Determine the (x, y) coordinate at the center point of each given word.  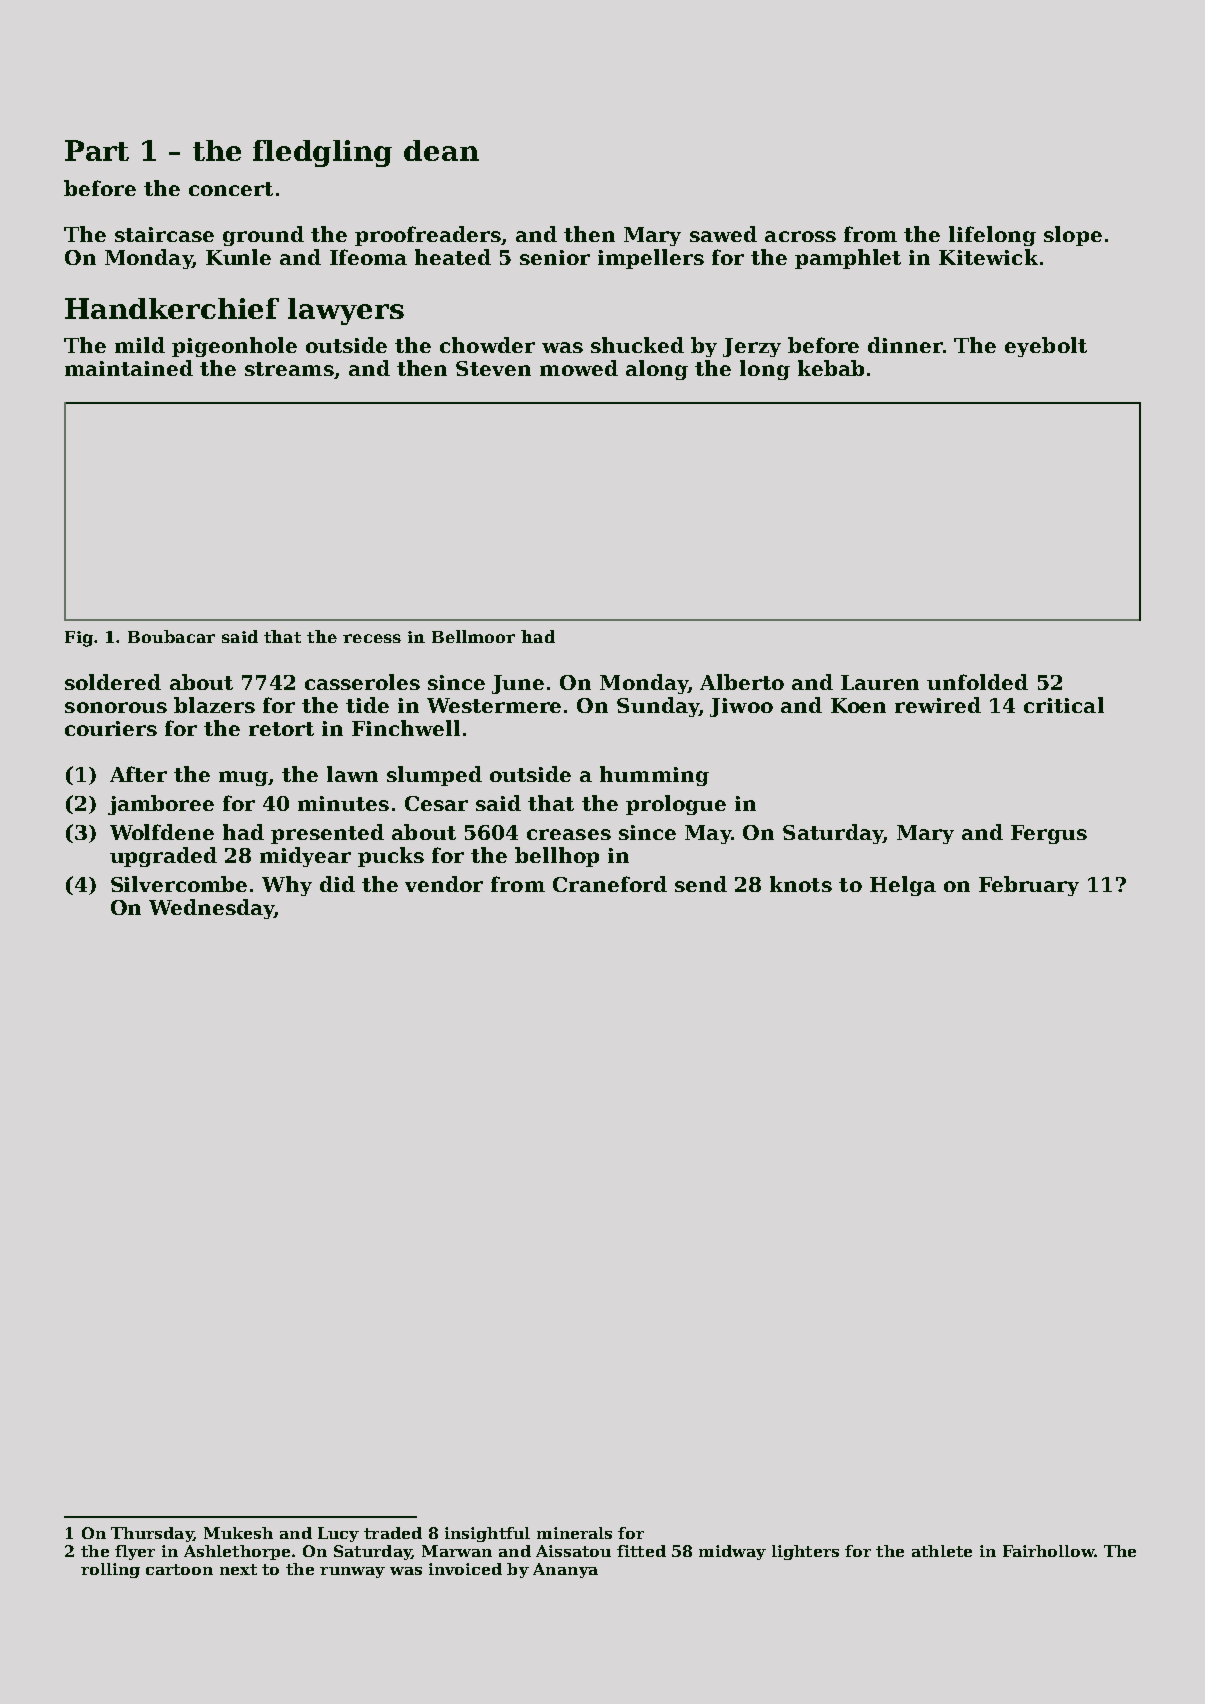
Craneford (610, 884)
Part (97, 150)
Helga (903, 886)
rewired (938, 705)
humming (654, 776)
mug (243, 778)
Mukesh (238, 1533)
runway (352, 1572)
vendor (444, 884)
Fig (79, 639)
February (1029, 886)
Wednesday (212, 909)
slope (1073, 236)
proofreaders (428, 236)
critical (1064, 705)
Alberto (742, 682)
